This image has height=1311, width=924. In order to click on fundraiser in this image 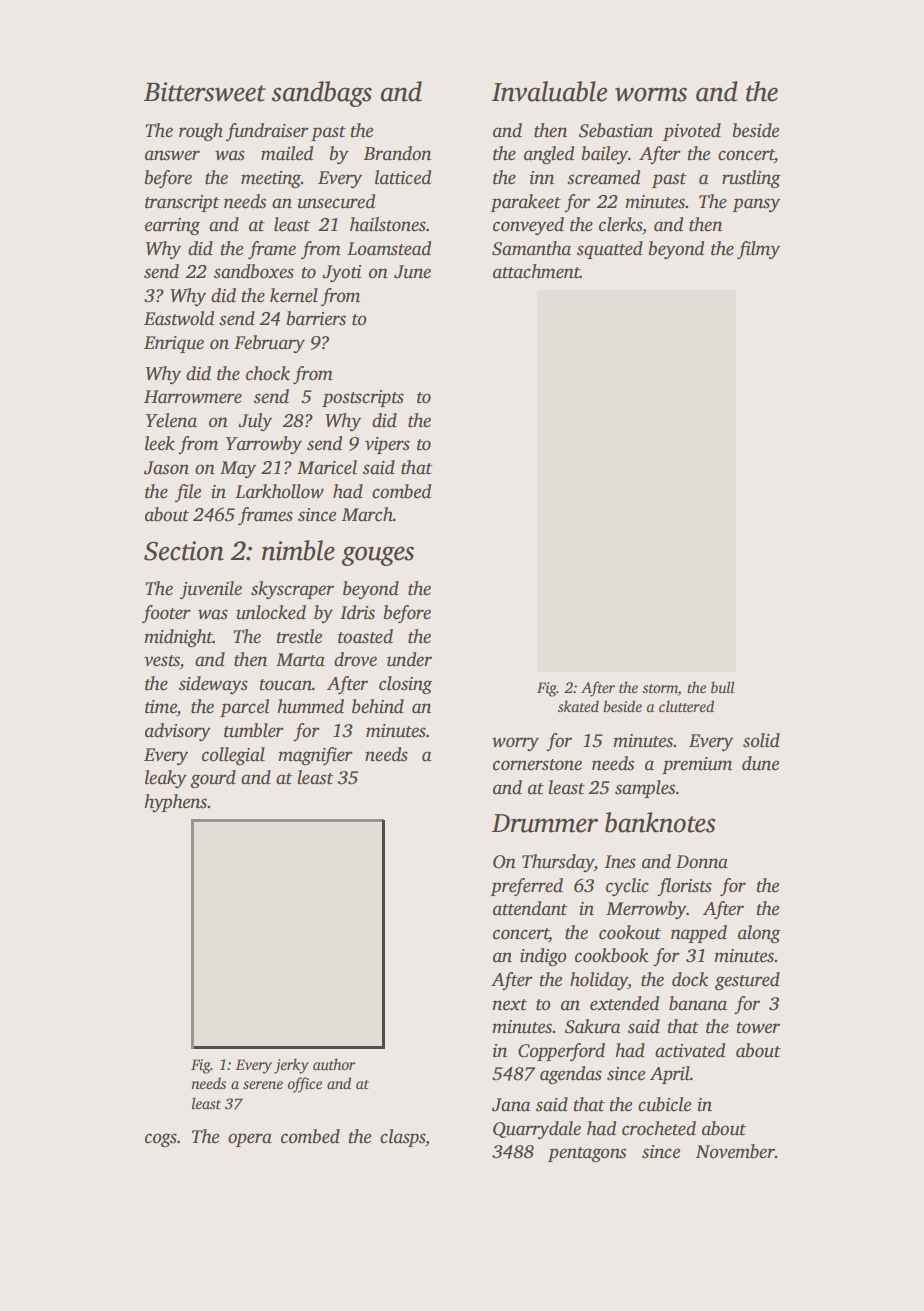, I will do `click(267, 132)`.
